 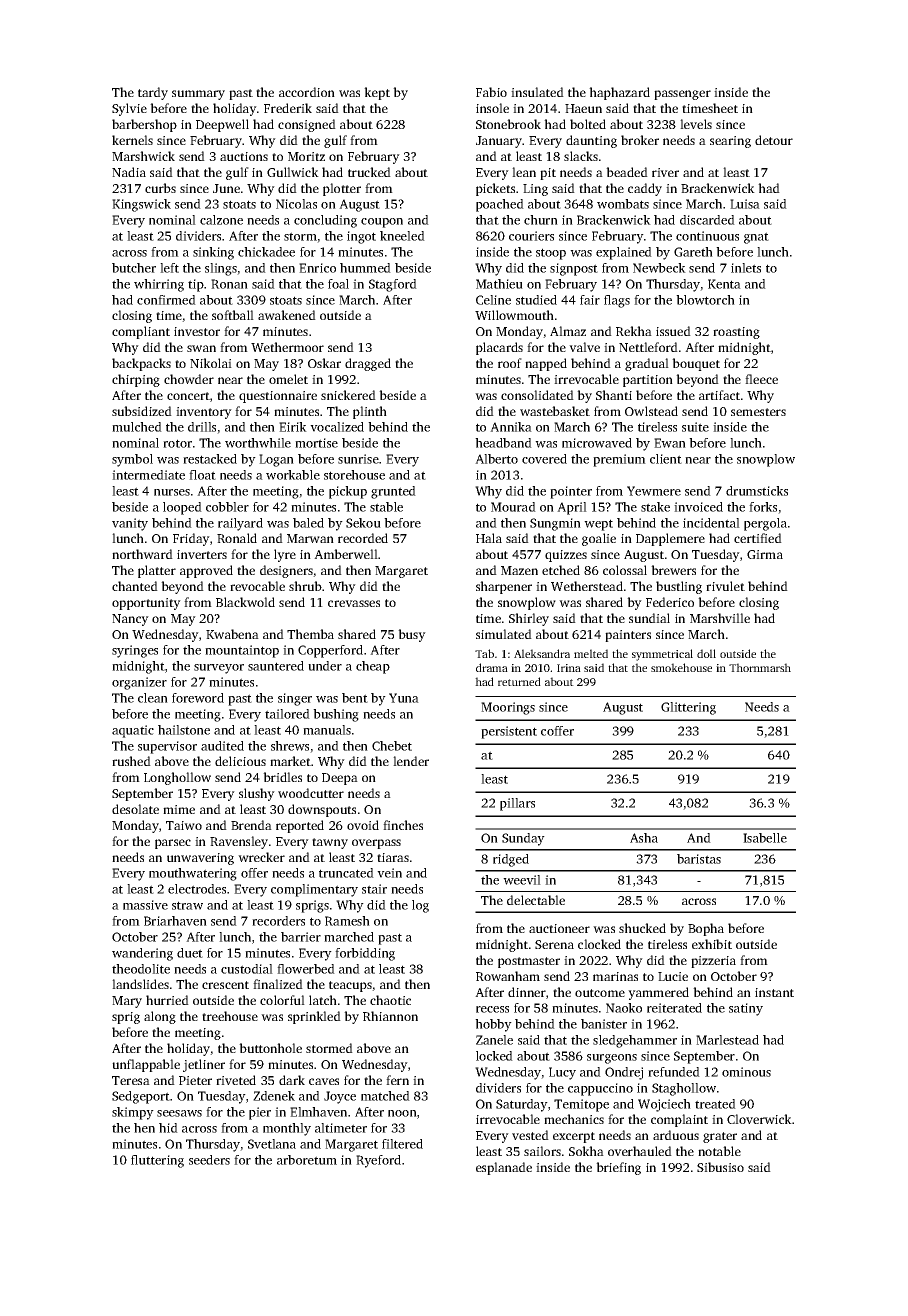 I want to click on searing, so click(x=730, y=142).
